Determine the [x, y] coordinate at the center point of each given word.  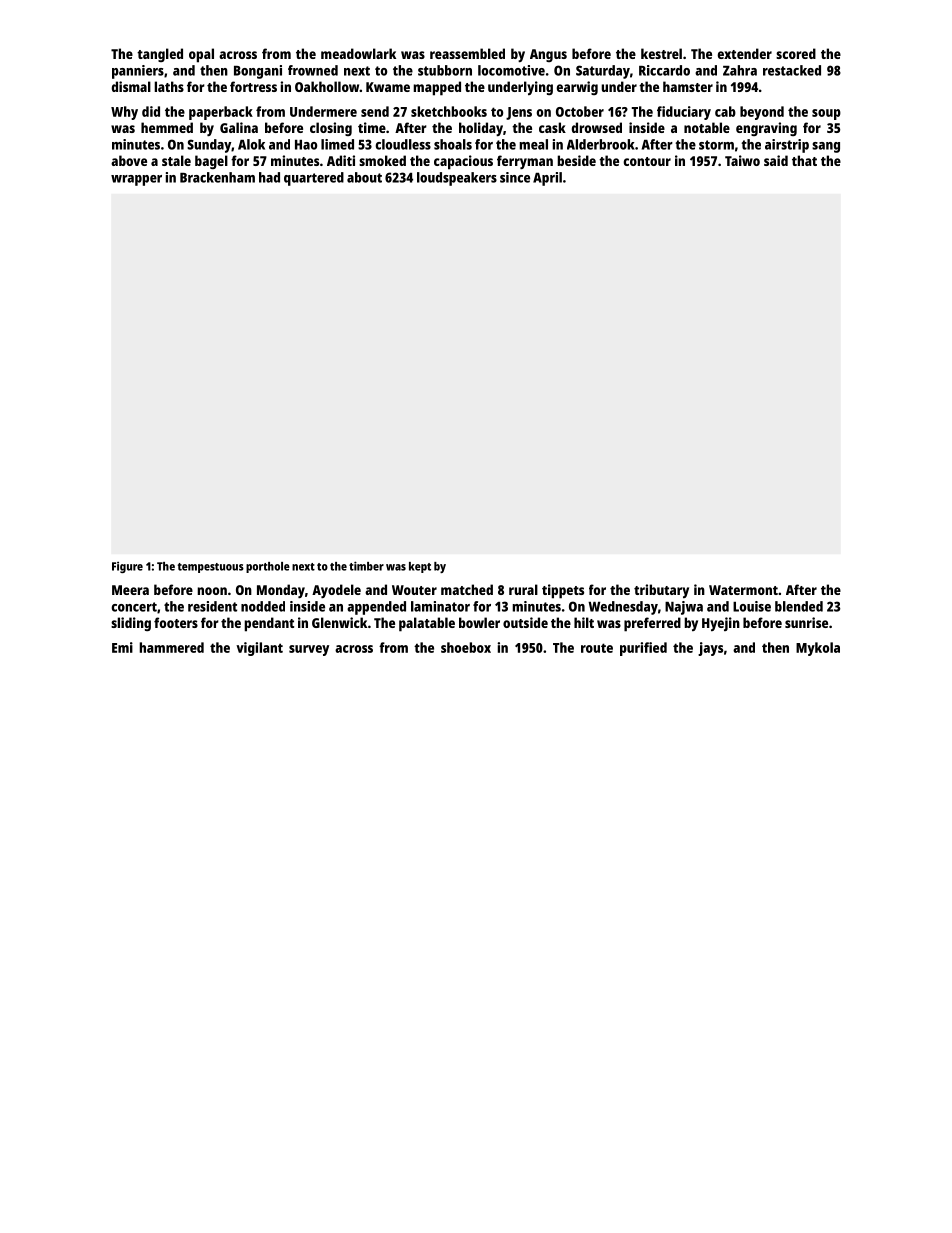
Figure [127, 567]
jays [710, 649]
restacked [792, 70]
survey [309, 650]
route [597, 648]
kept [420, 567]
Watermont [743, 590]
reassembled [467, 53]
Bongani [258, 72]
